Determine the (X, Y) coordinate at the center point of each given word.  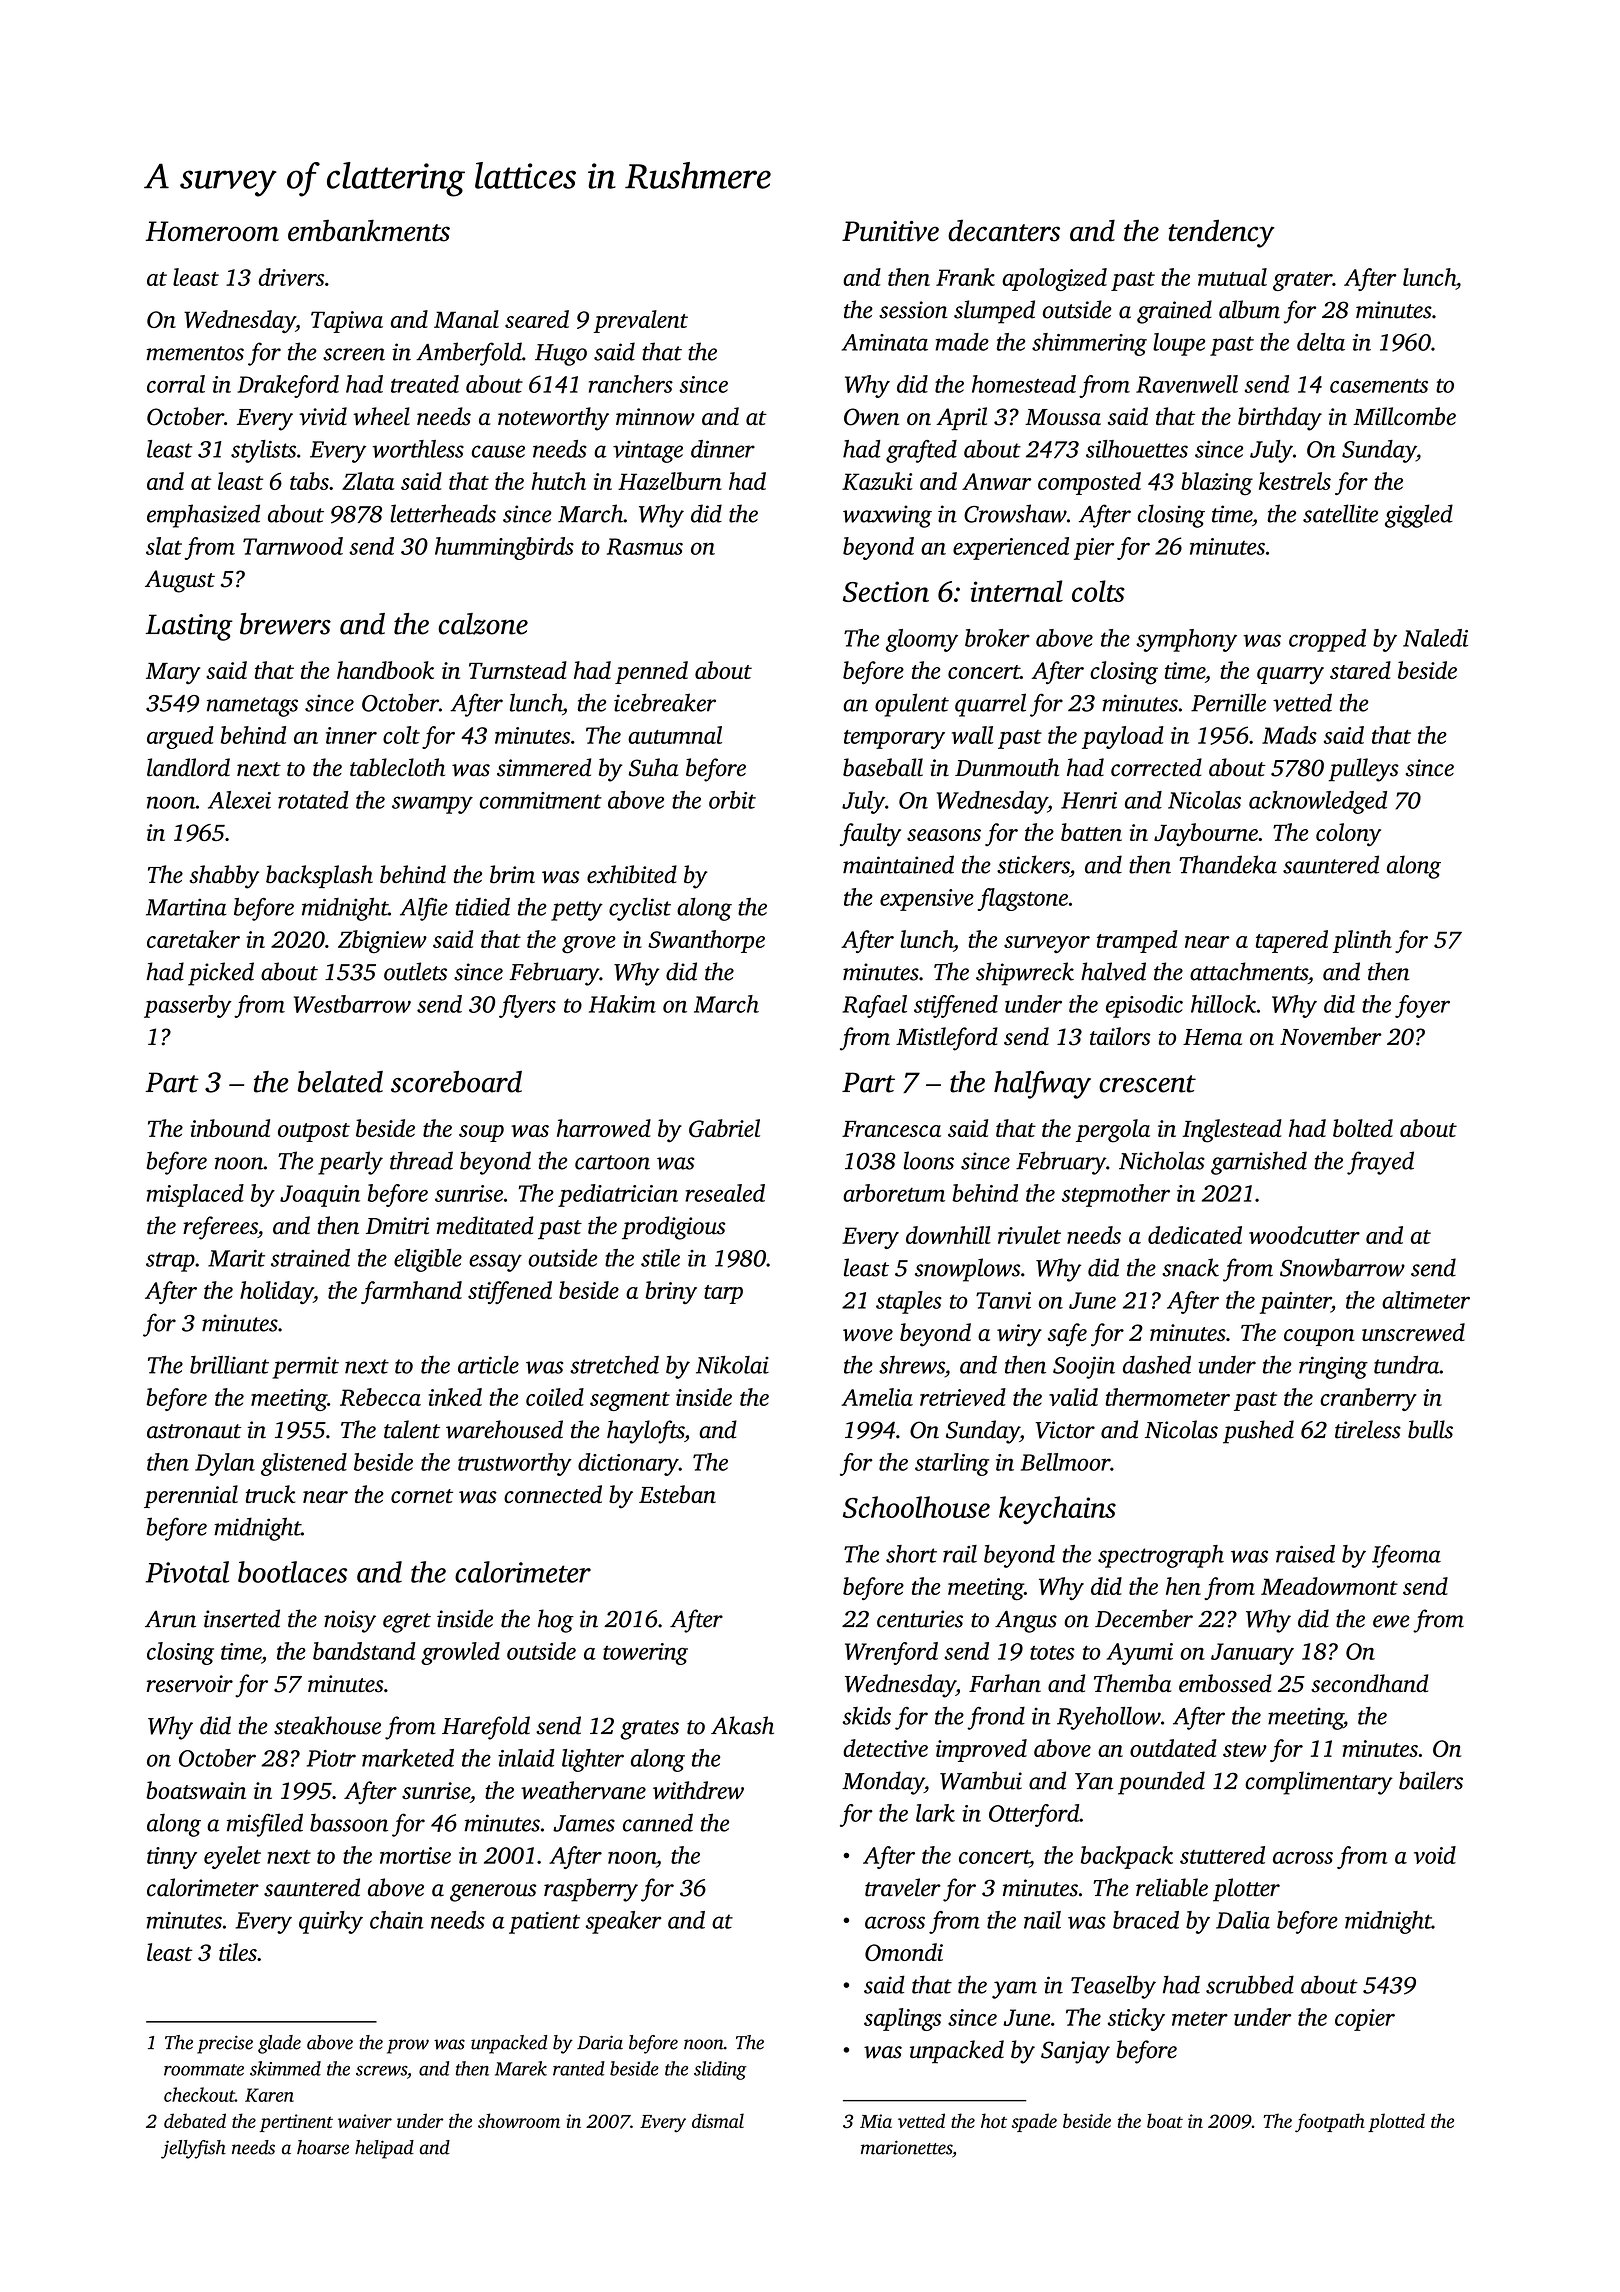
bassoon (349, 1822)
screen (354, 354)
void (1435, 1855)
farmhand (411, 1292)
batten (1091, 832)
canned (658, 1822)
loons (928, 1160)
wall (972, 735)
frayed (1380, 1163)
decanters (1004, 231)
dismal (718, 2120)
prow (408, 2046)
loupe (1179, 344)
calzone (483, 624)
